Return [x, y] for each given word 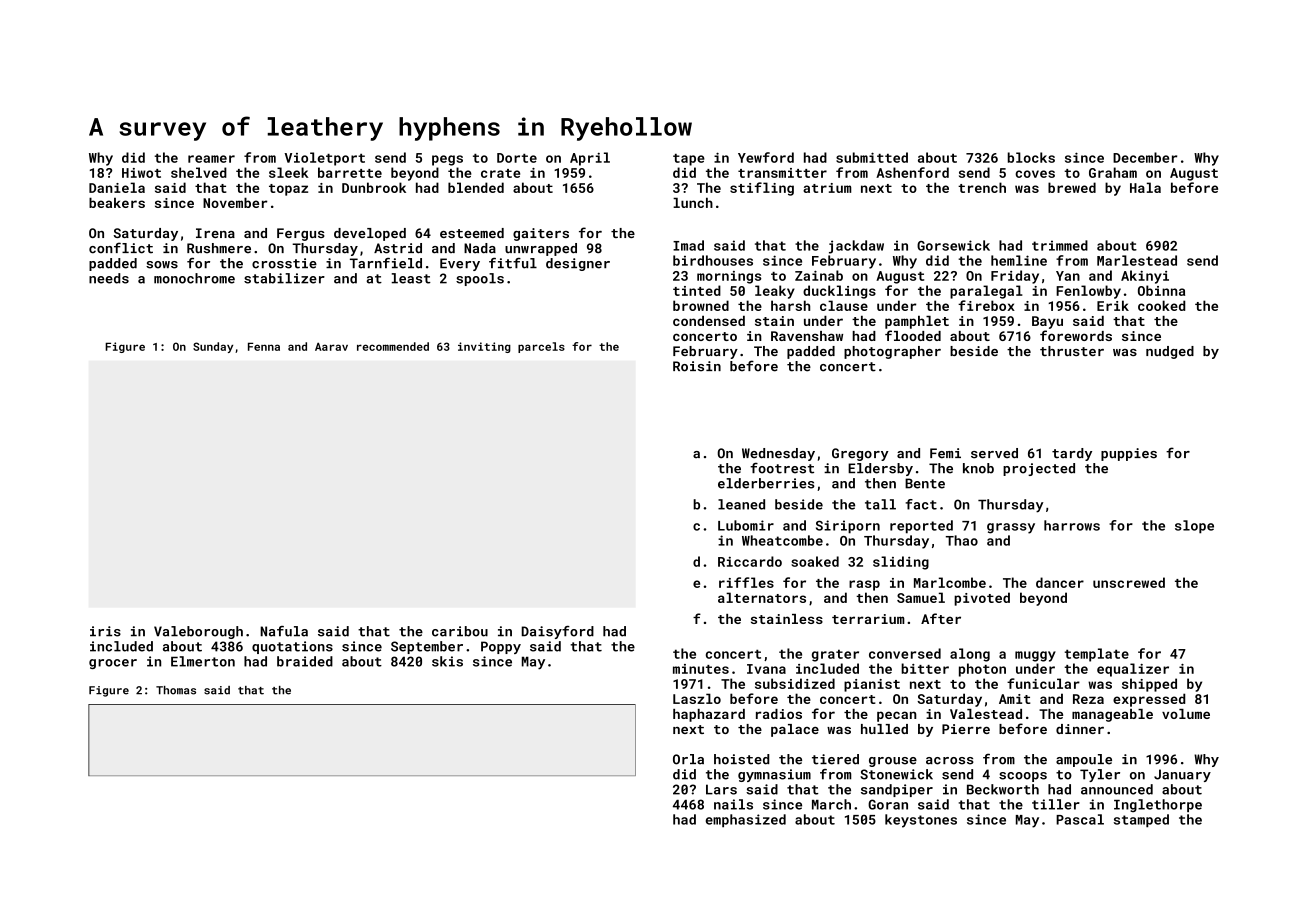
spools [480, 279]
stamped [1141, 821]
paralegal [986, 292]
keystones [921, 821]
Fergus [301, 234]
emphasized [746, 821]
